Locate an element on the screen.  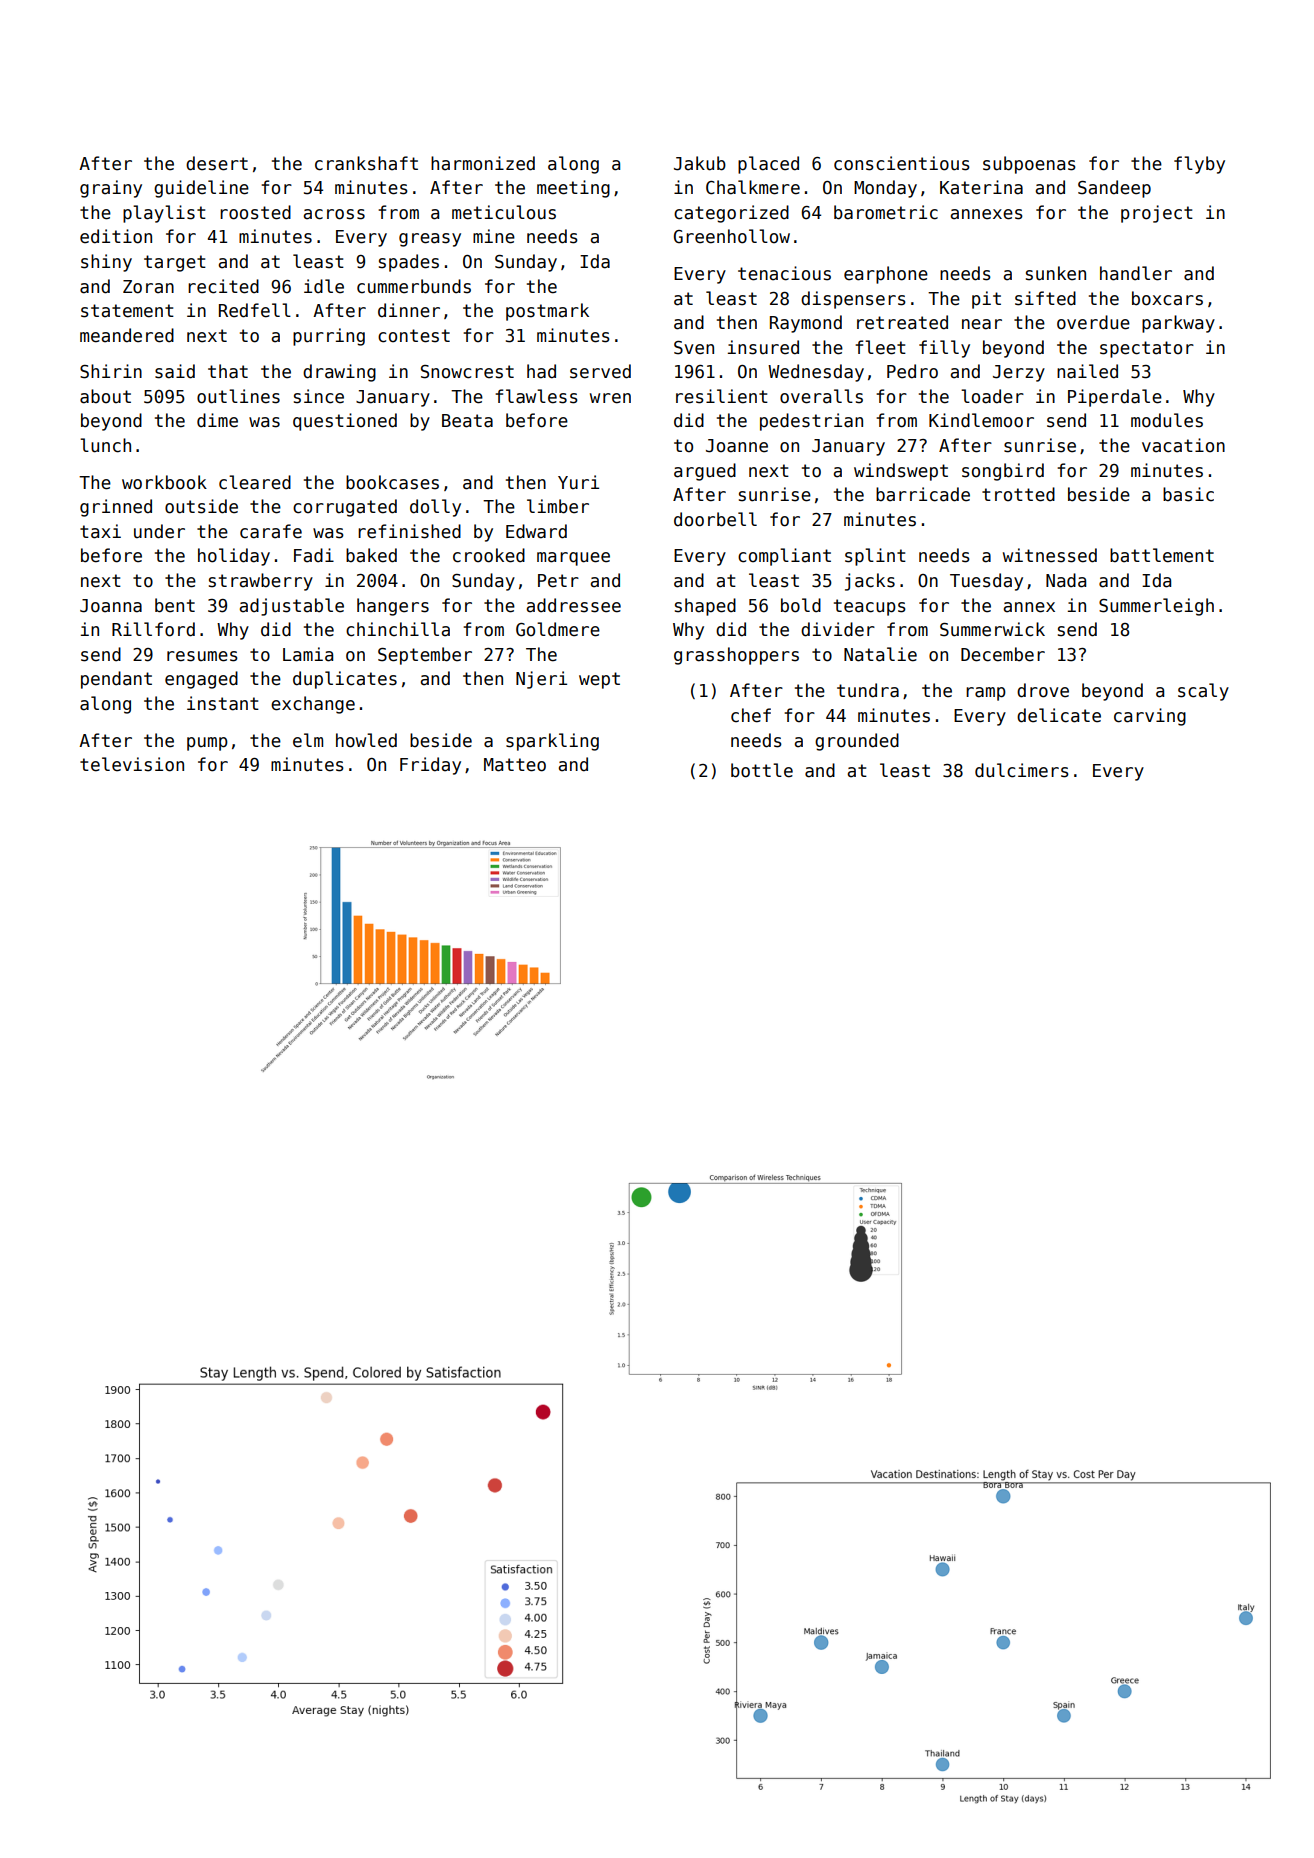
harmonized is located at coordinates (483, 163).
